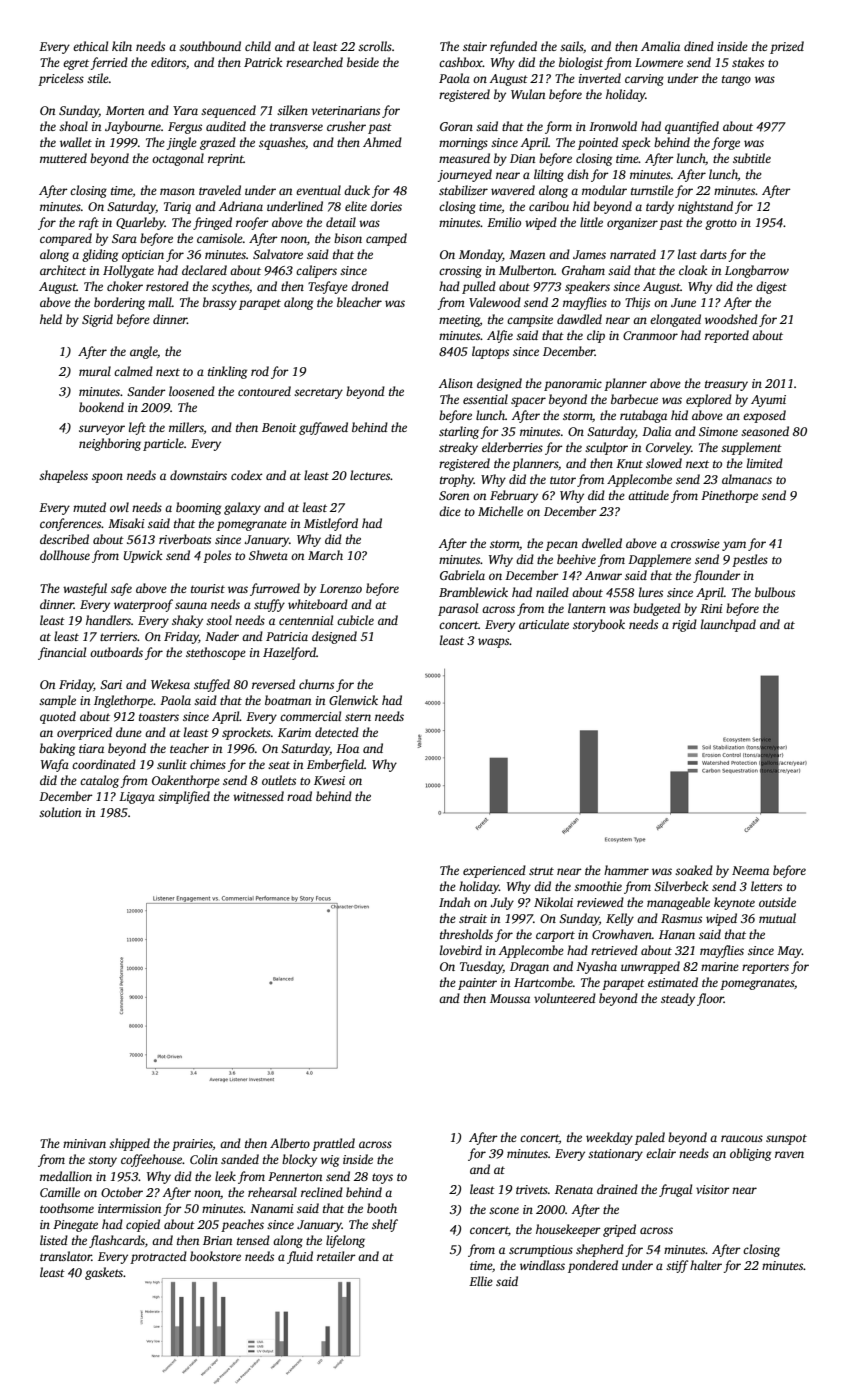 The height and width of the image is (1400, 849). What do you see at coordinates (84, 1143) in the image?
I see `minivan` at bounding box center [84, 1143].
